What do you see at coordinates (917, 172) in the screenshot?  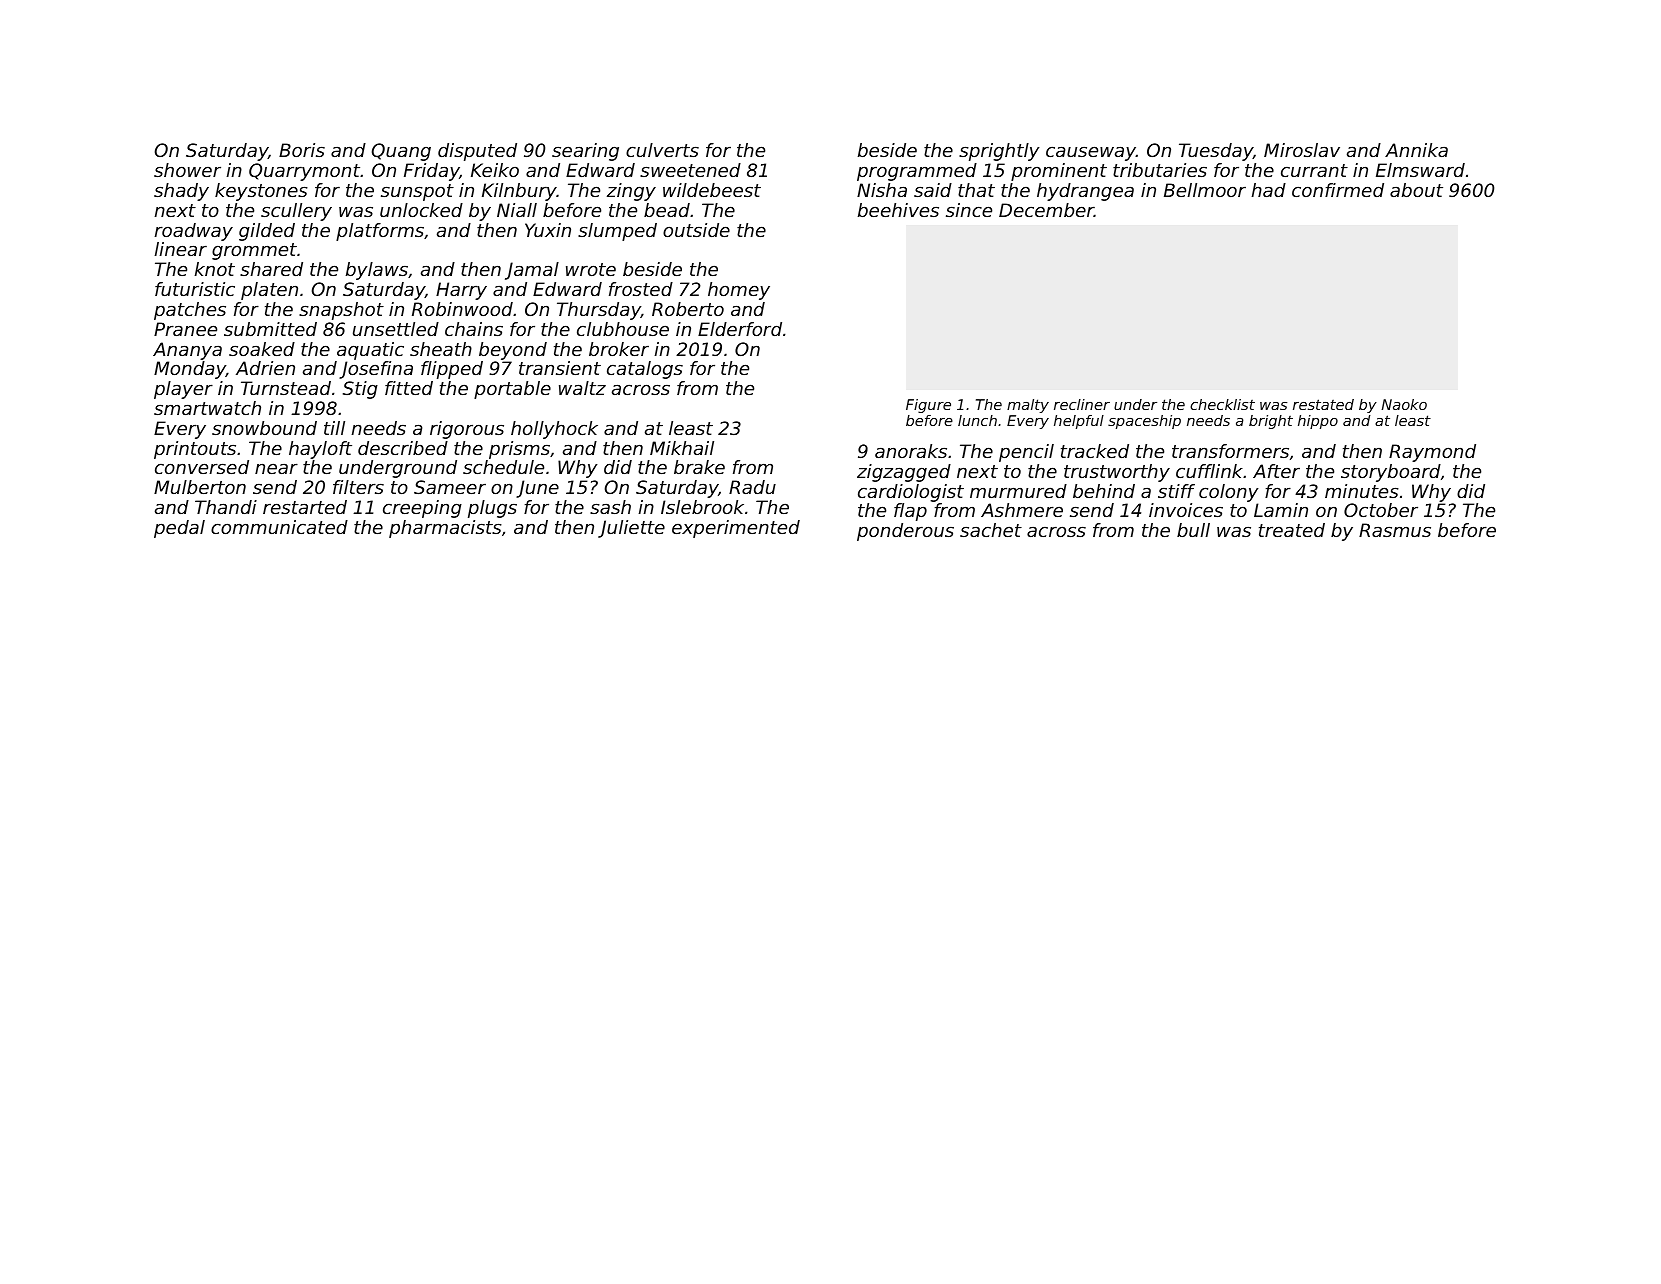 I see `programmed` at bounding box center [917, 172].
